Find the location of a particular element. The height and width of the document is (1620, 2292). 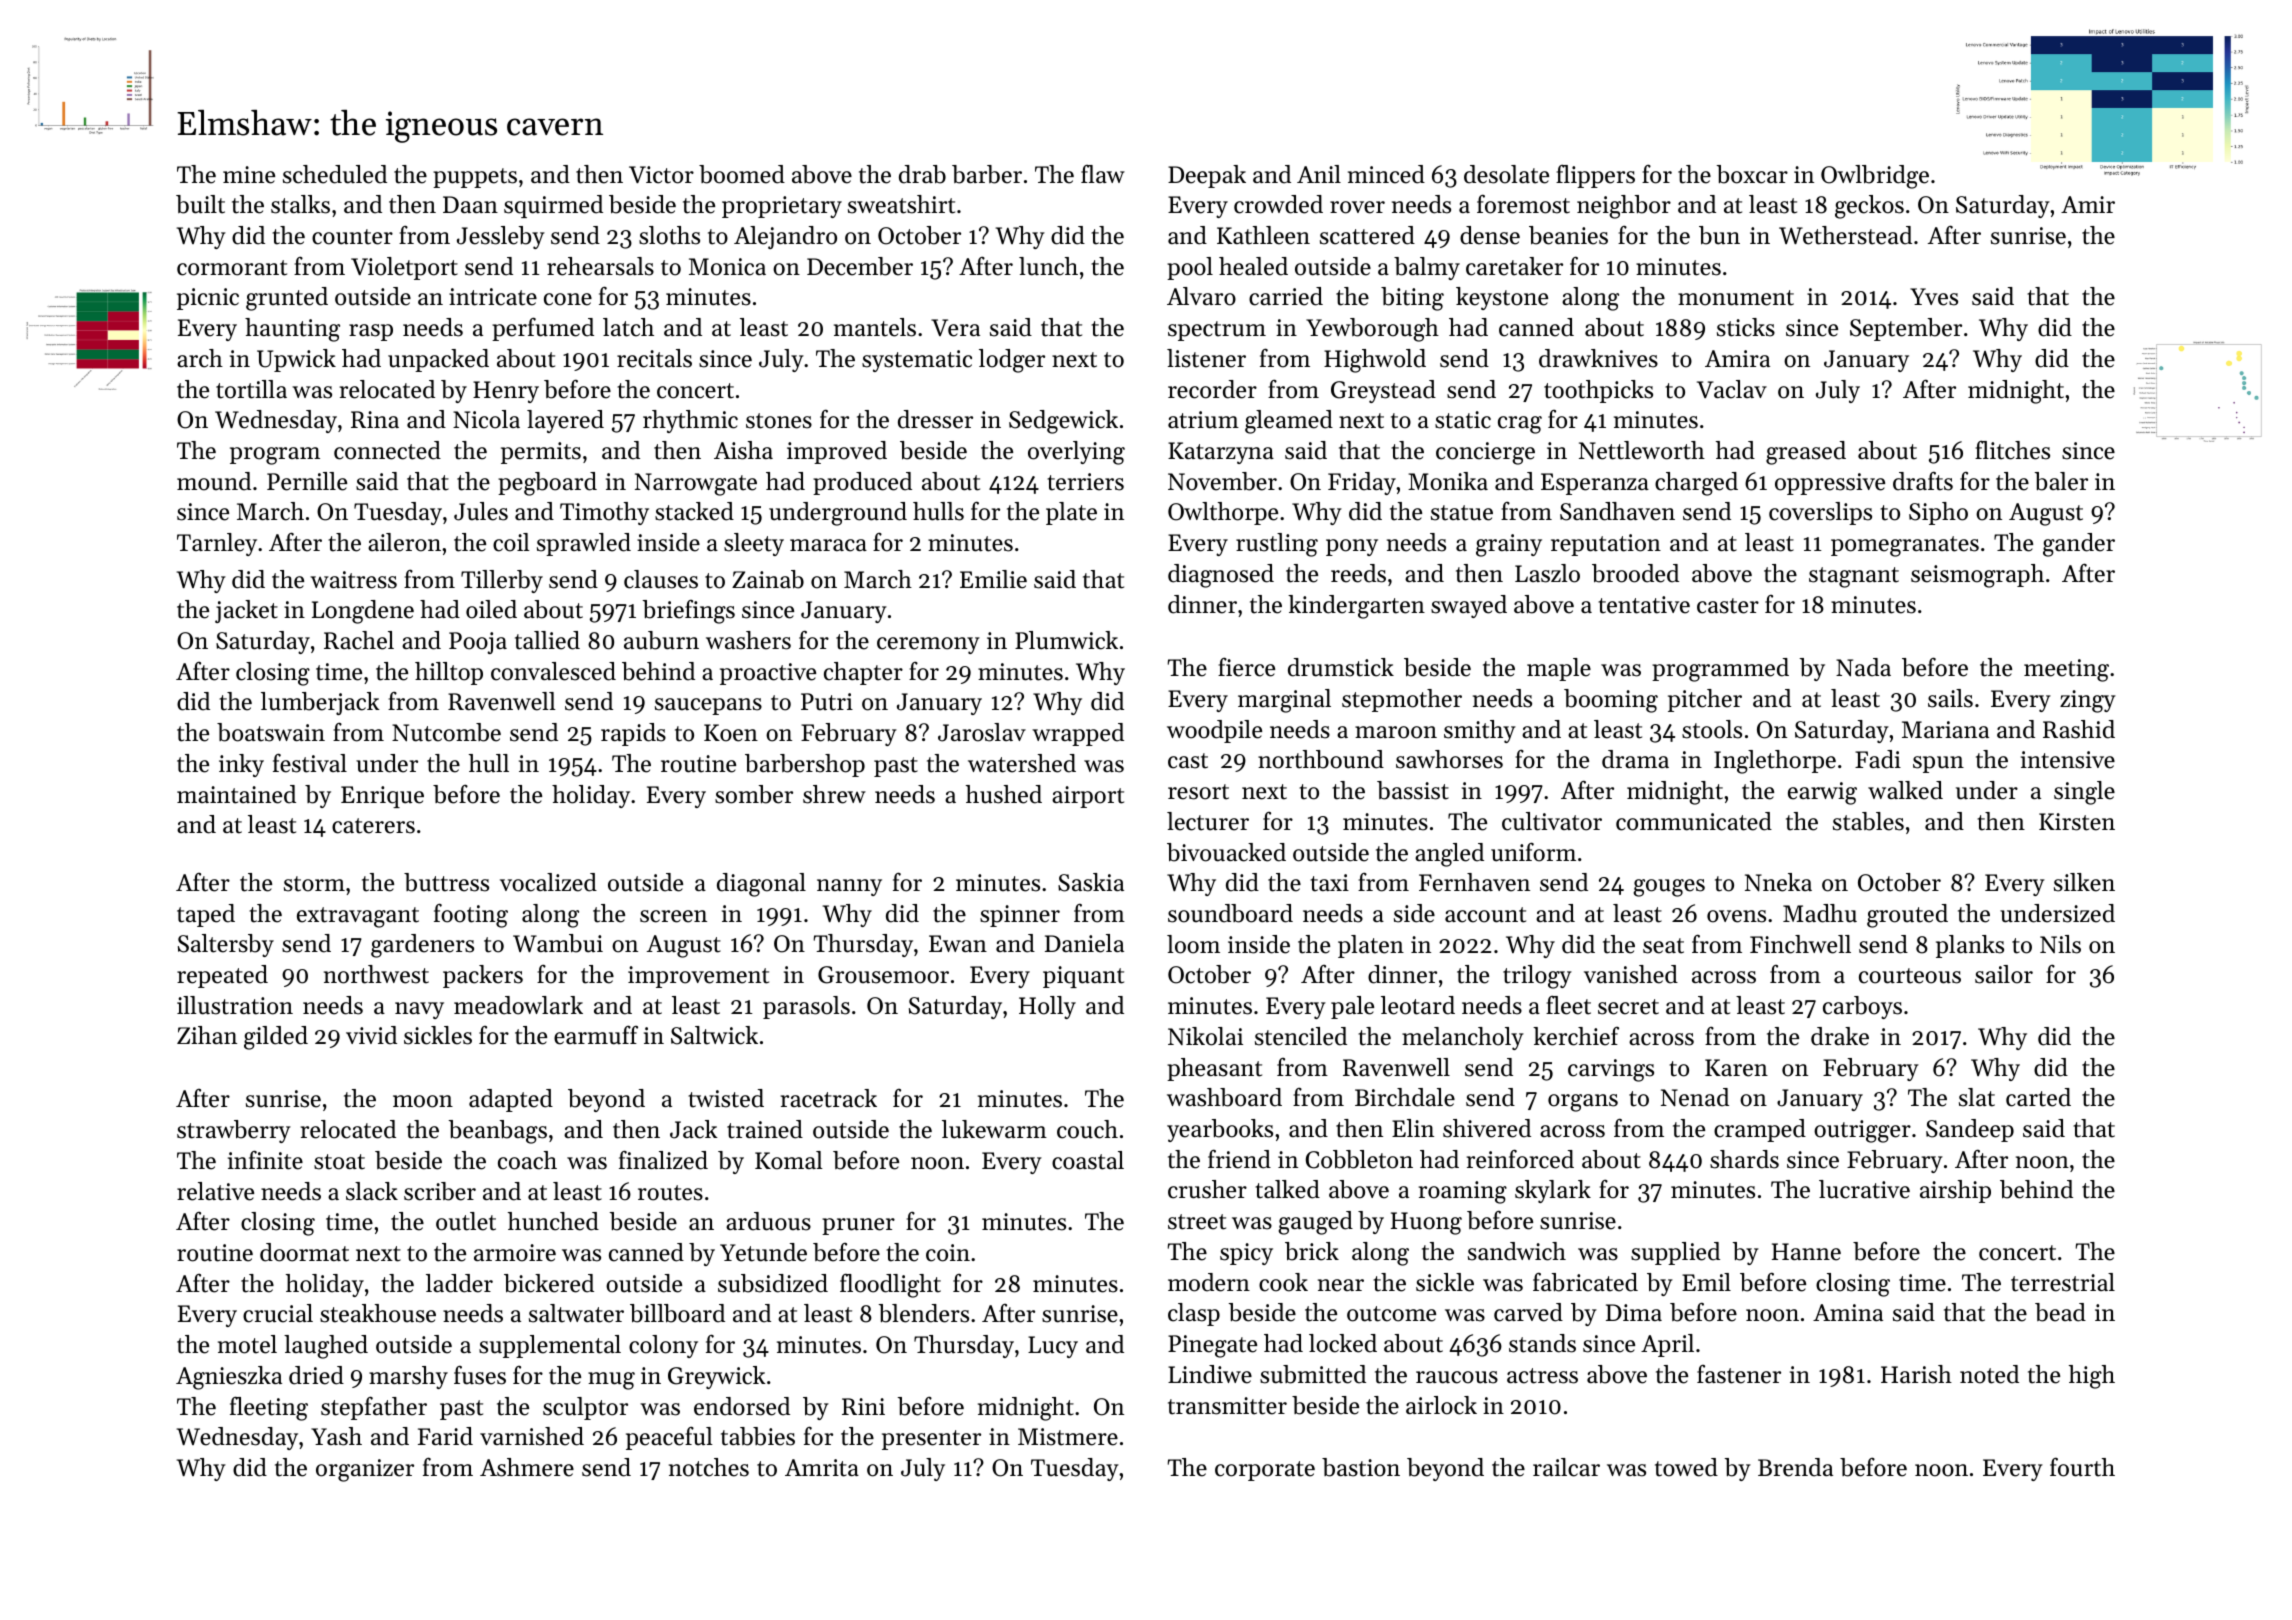

boomed is located at coordinates (742, 174).
